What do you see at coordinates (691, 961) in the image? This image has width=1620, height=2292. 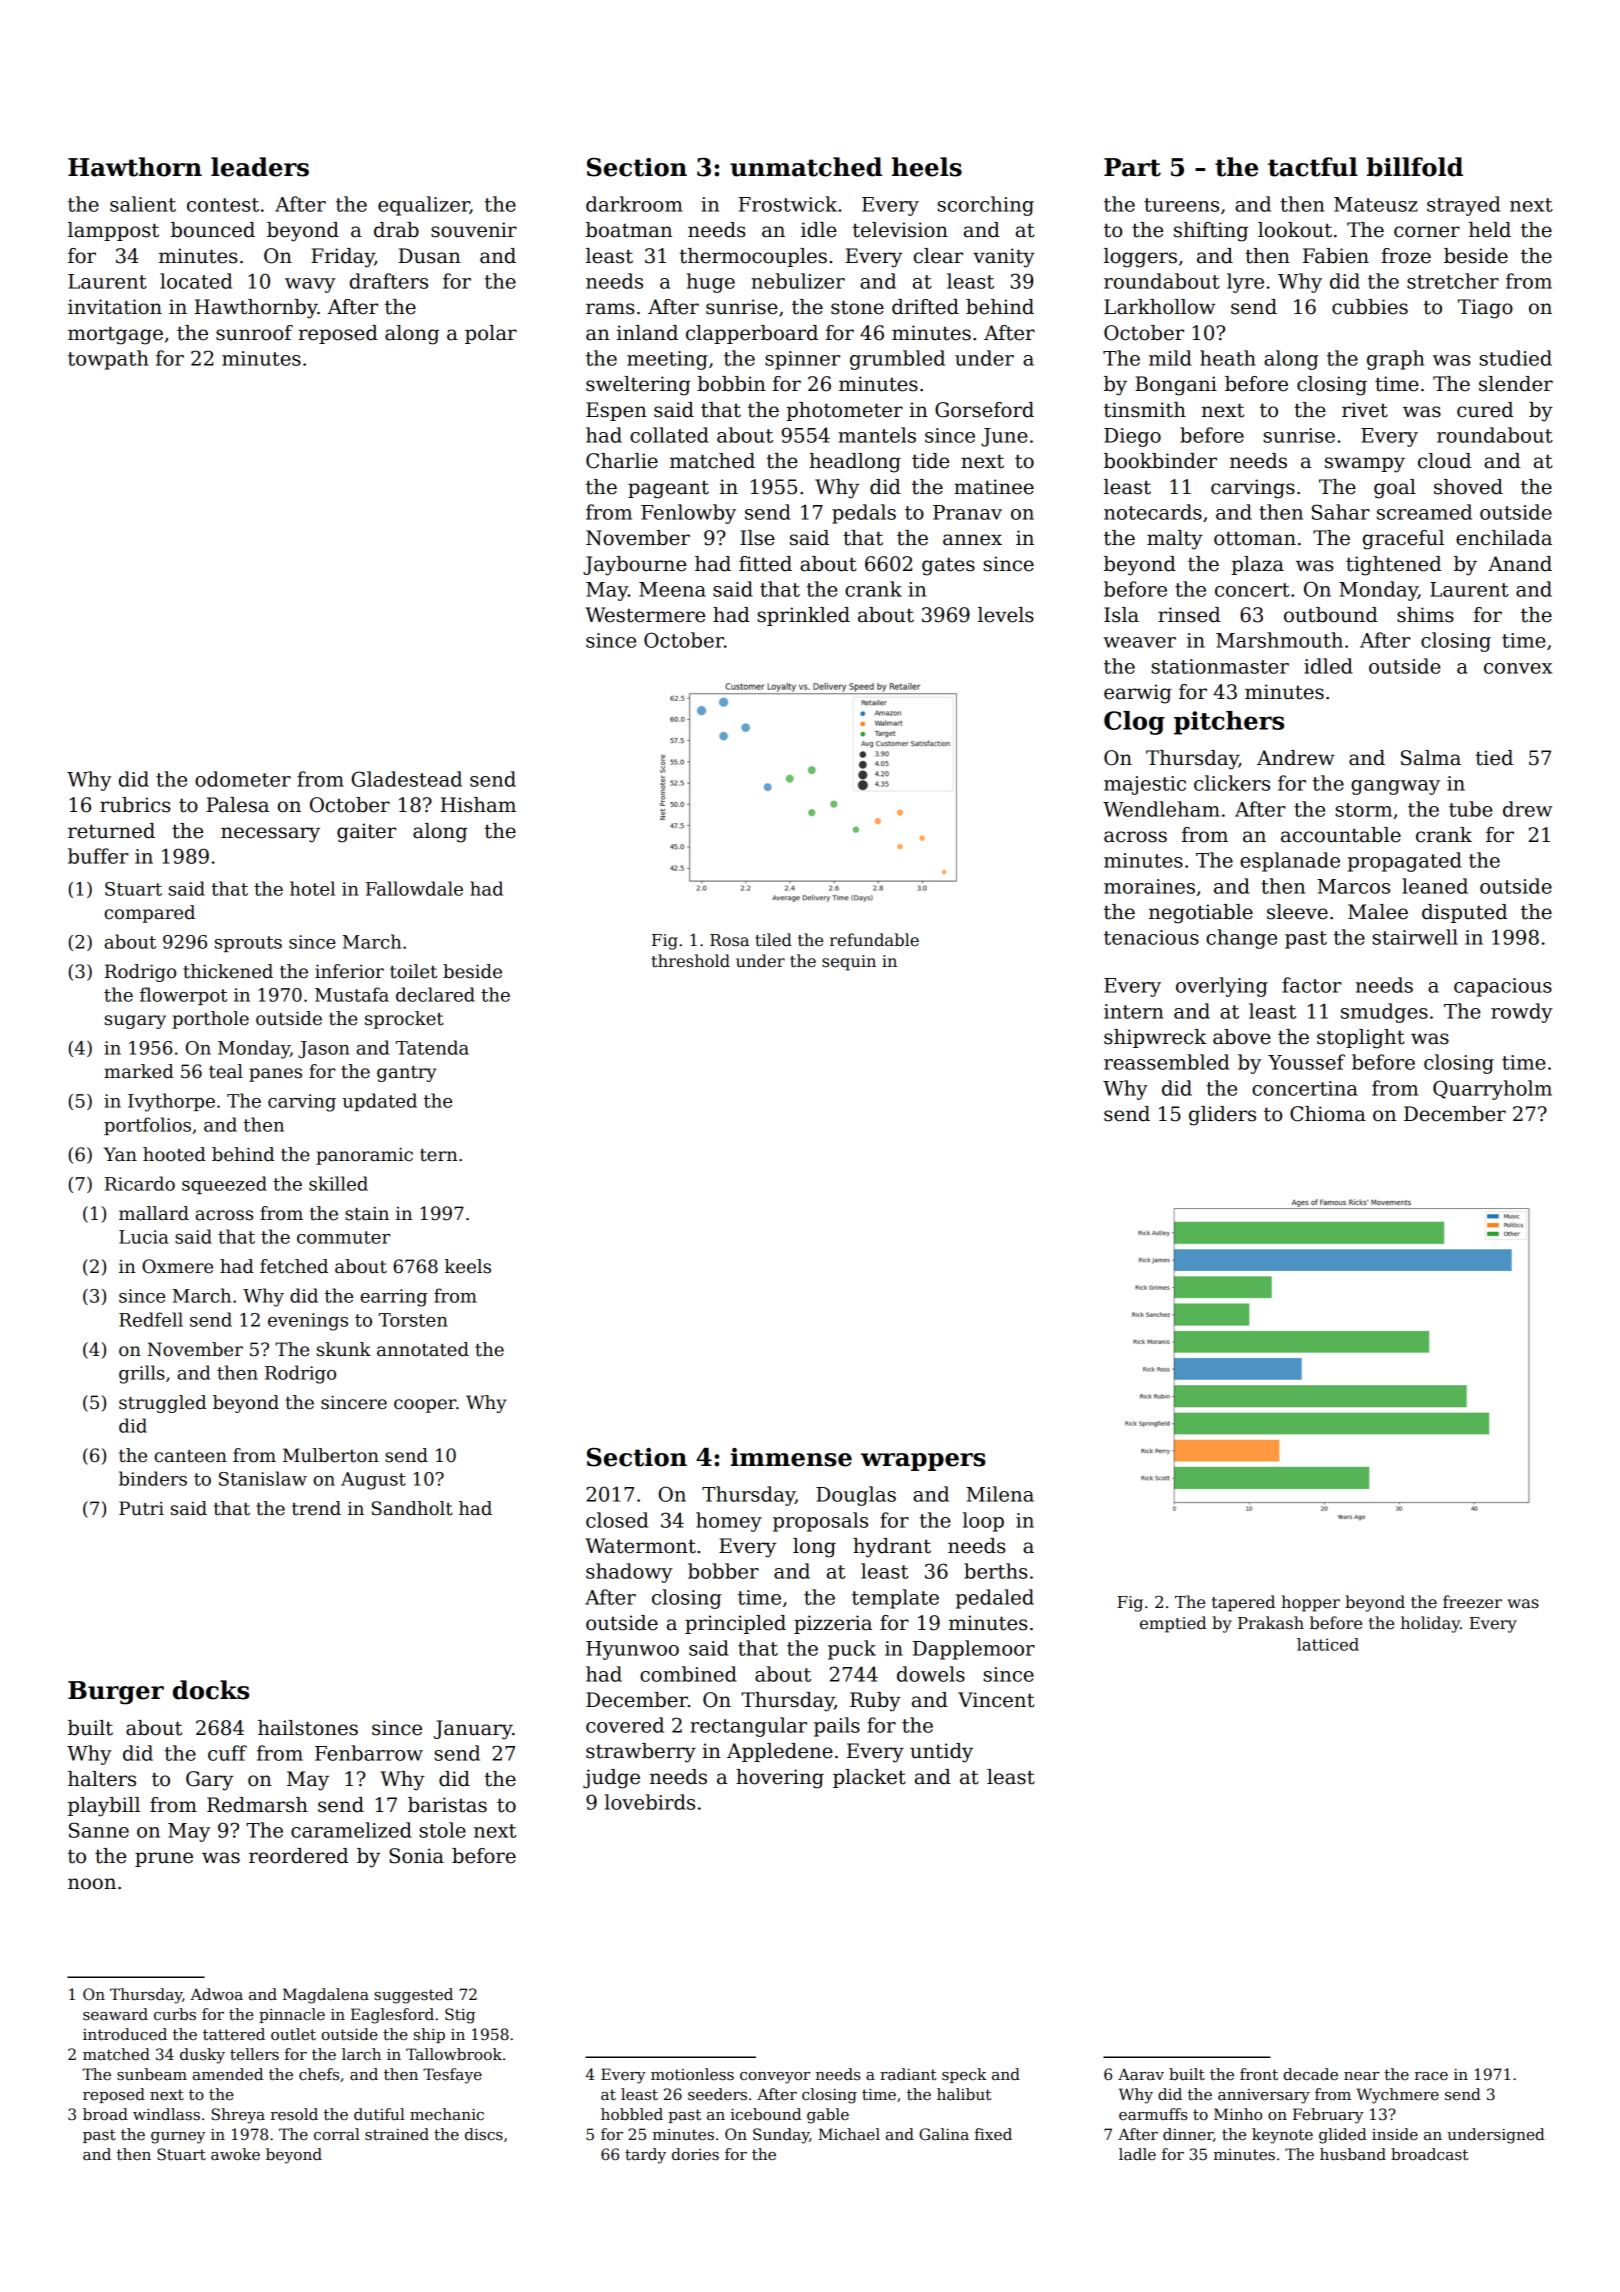 I see `threshold` at bounding box center [691, 961].
